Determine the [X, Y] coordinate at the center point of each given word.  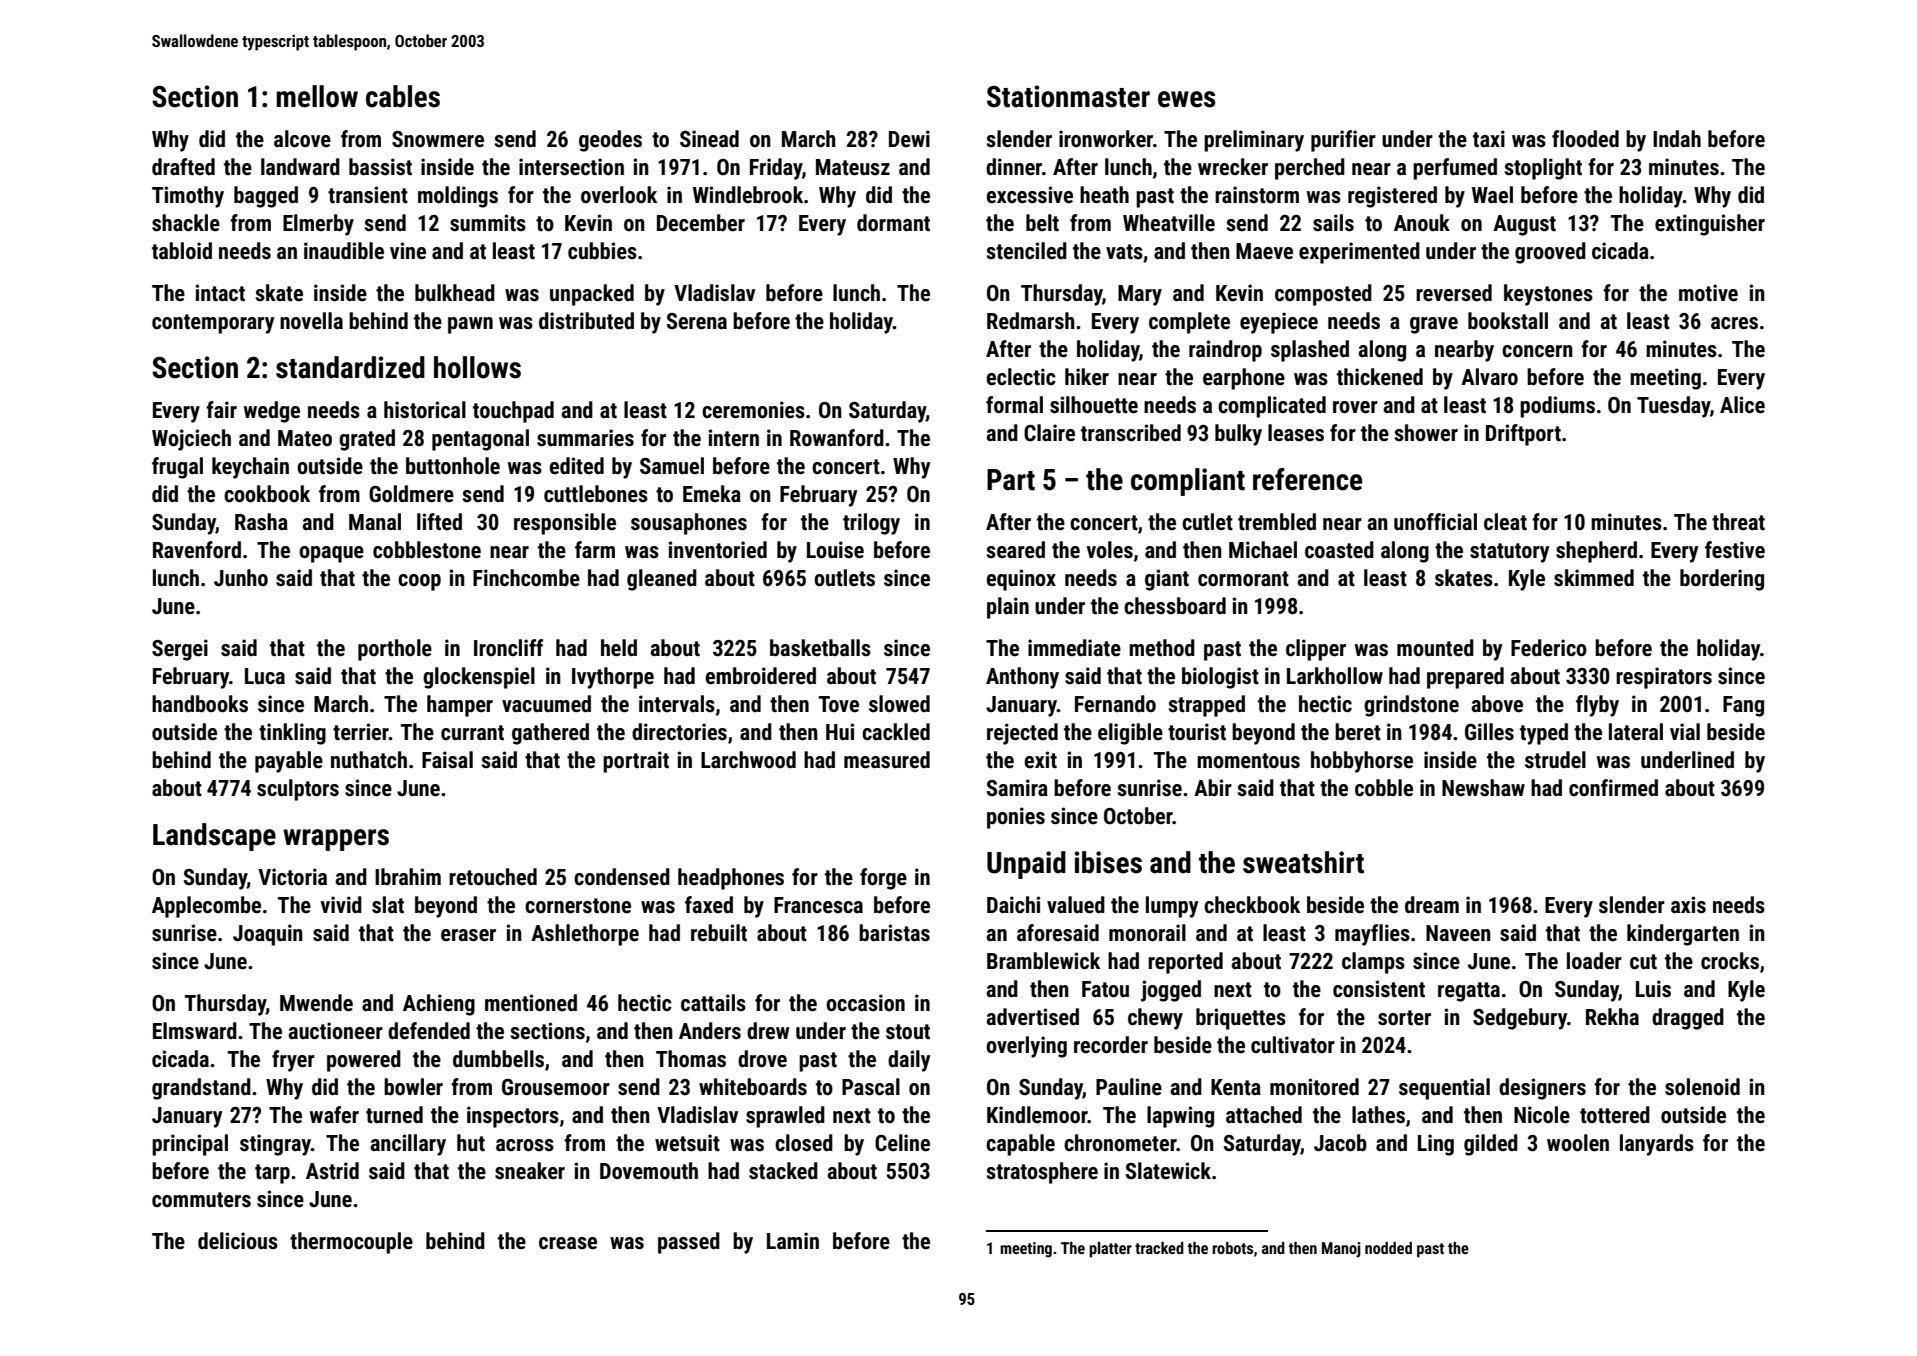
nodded [1388, 1248]
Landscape [214, 837]
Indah [1677, 139]
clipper [1316, 650]
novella [311, 321]
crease [568, 1243]
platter [1110, 1250]
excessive [1029, 195]
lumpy [1172, 907]
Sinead [709, 139]
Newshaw [1483, 788]
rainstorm [1257, 195]
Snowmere [438, 139]
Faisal [447, 760]
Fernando [1115, 704]
